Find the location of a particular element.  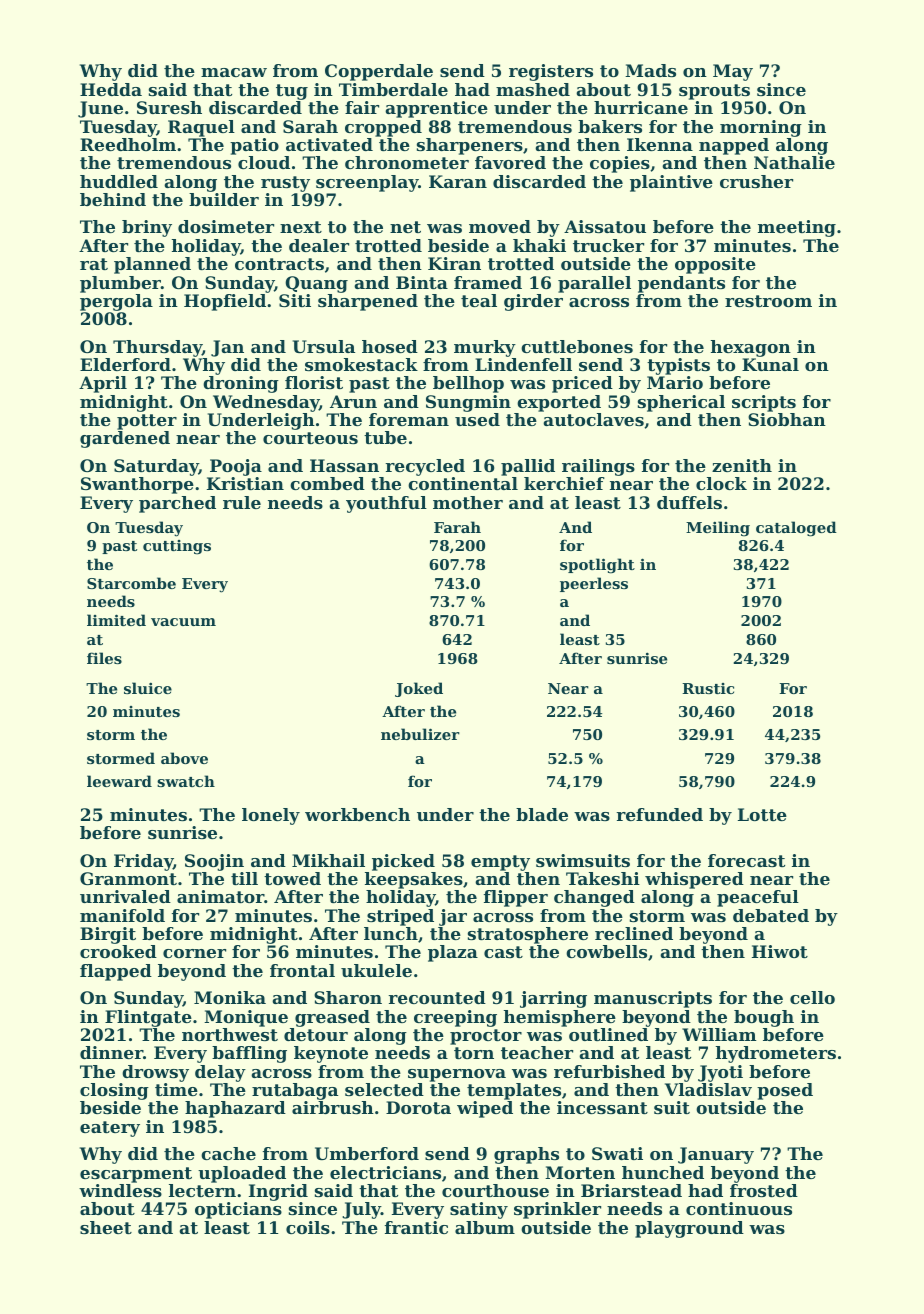

sprinkler is located at coordinates (557, 1210).
